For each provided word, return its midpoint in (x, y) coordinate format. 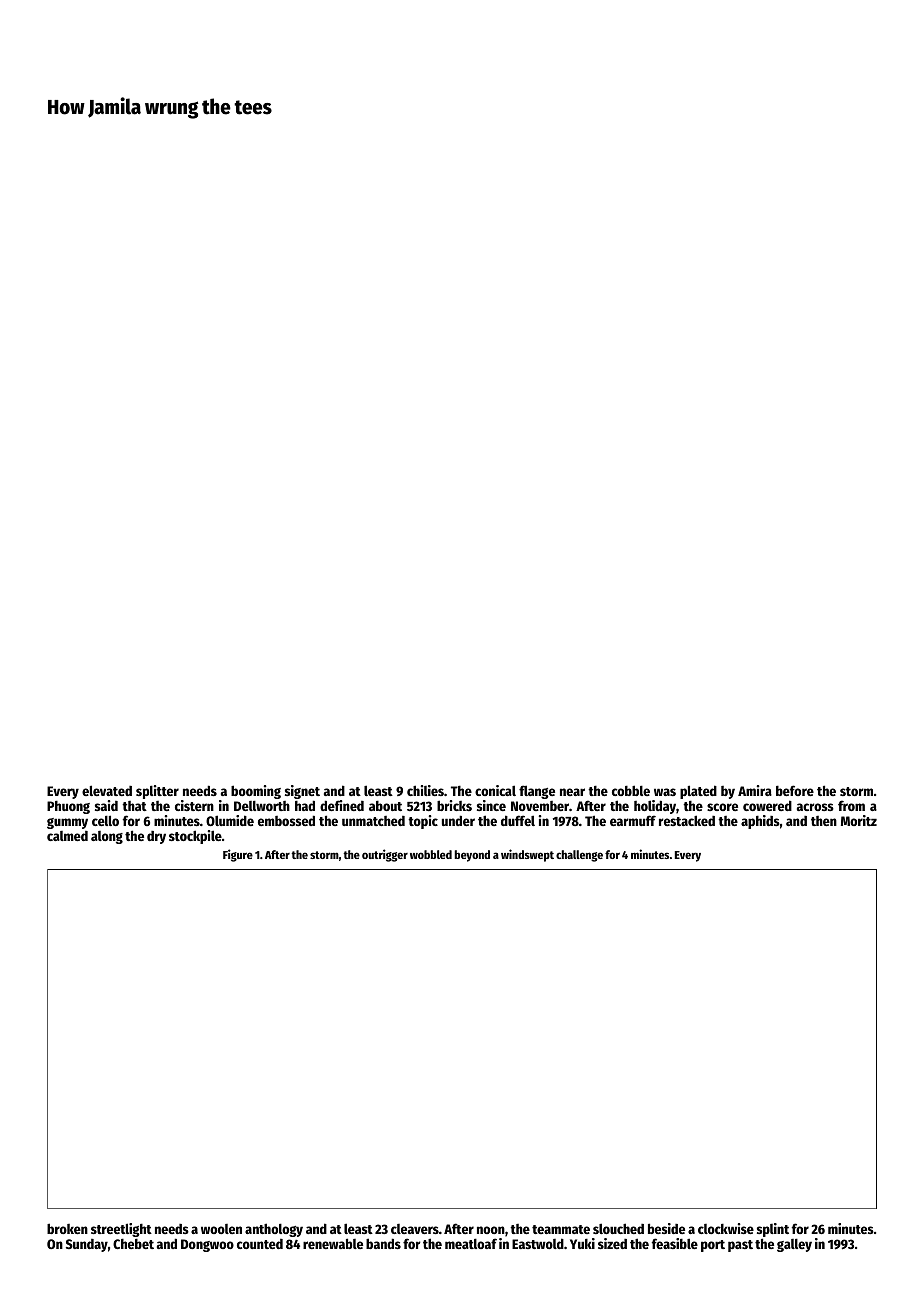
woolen (221, 1229)
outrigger (385, 855)
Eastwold (538, 1243)
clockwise (726, 1228)
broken (67, 1228)
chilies (425, 790)
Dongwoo (207, 1245)
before (795, 790)
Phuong (68, 807)
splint (773, 1230)
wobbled (431, 854)
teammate (561, 1229)
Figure (238, 855)
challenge (579, 856)
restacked (687, 820)
